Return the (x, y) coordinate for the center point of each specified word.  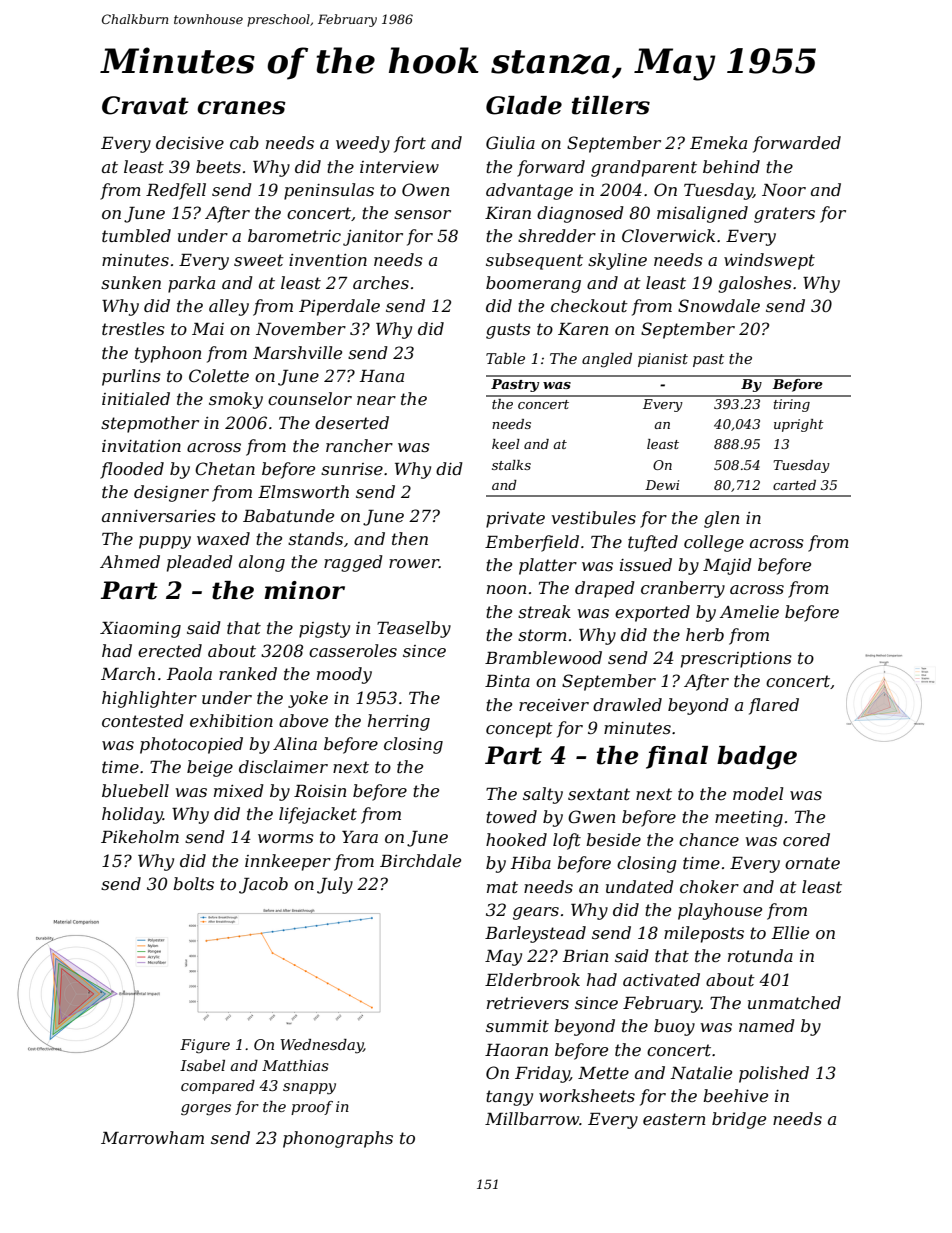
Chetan (225, 468)
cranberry (683, 589)
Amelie (749, 611)
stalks (511, 465)
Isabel (202, 1065)
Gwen (591, 816)
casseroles (353, 650)
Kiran (508, 213)
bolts (193, 883)
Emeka (718, 142)
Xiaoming (140, 630)
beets (218, 166)
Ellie (790, 932)
